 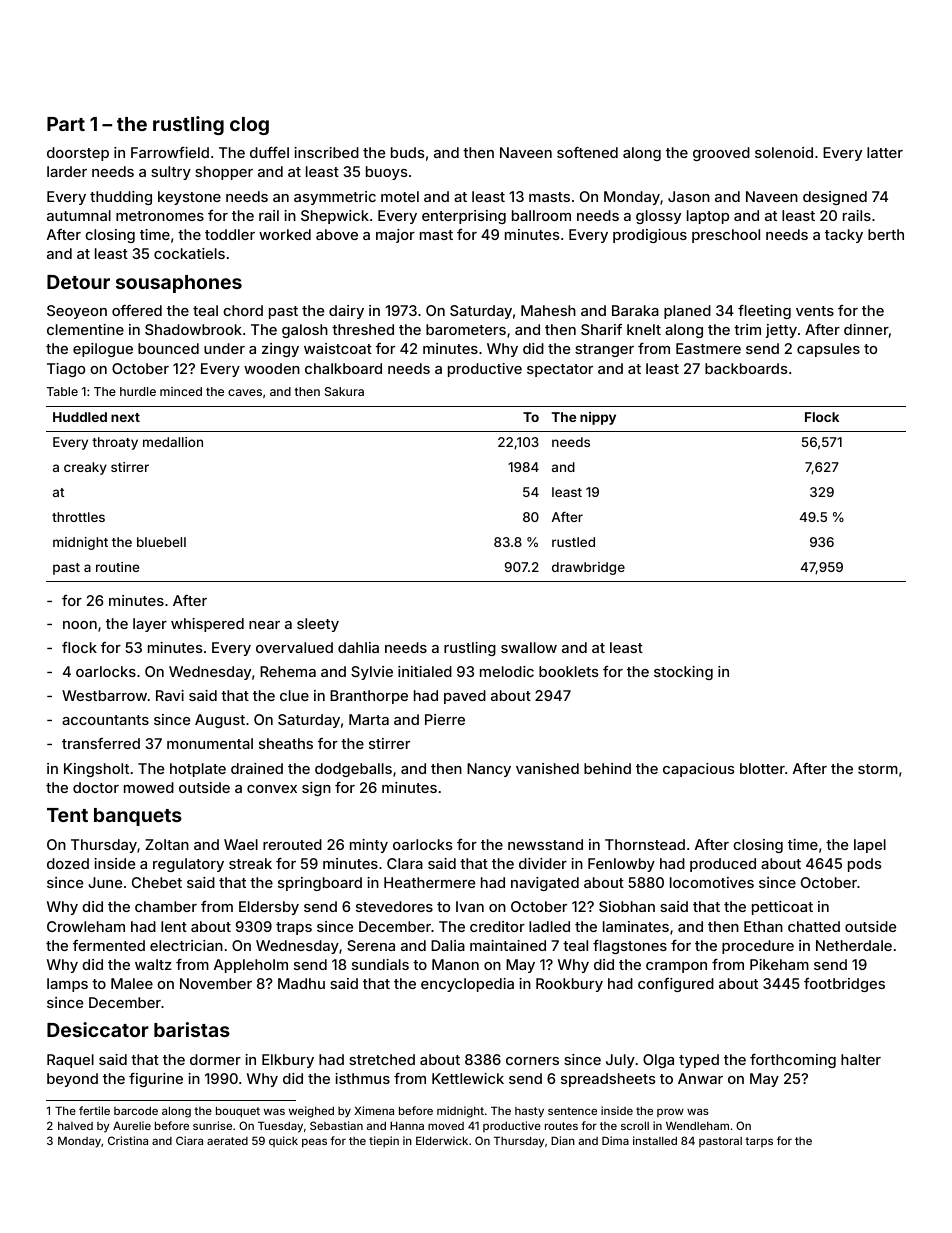 What do you see at coordinates (198, 770) in the screenshot?
I see `hotplate` at bounding box center [198, 770].
